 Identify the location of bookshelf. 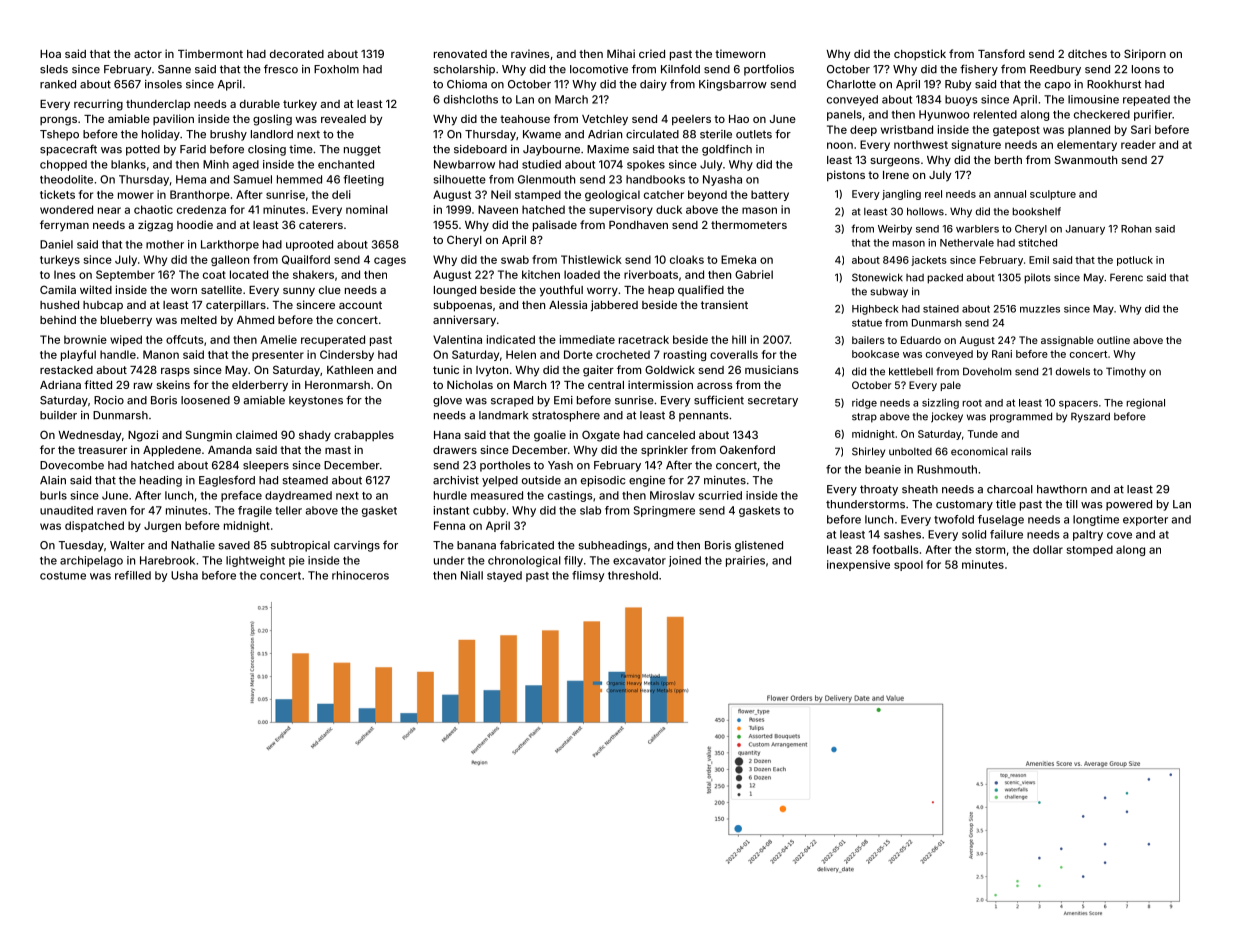
(1036, 211).
